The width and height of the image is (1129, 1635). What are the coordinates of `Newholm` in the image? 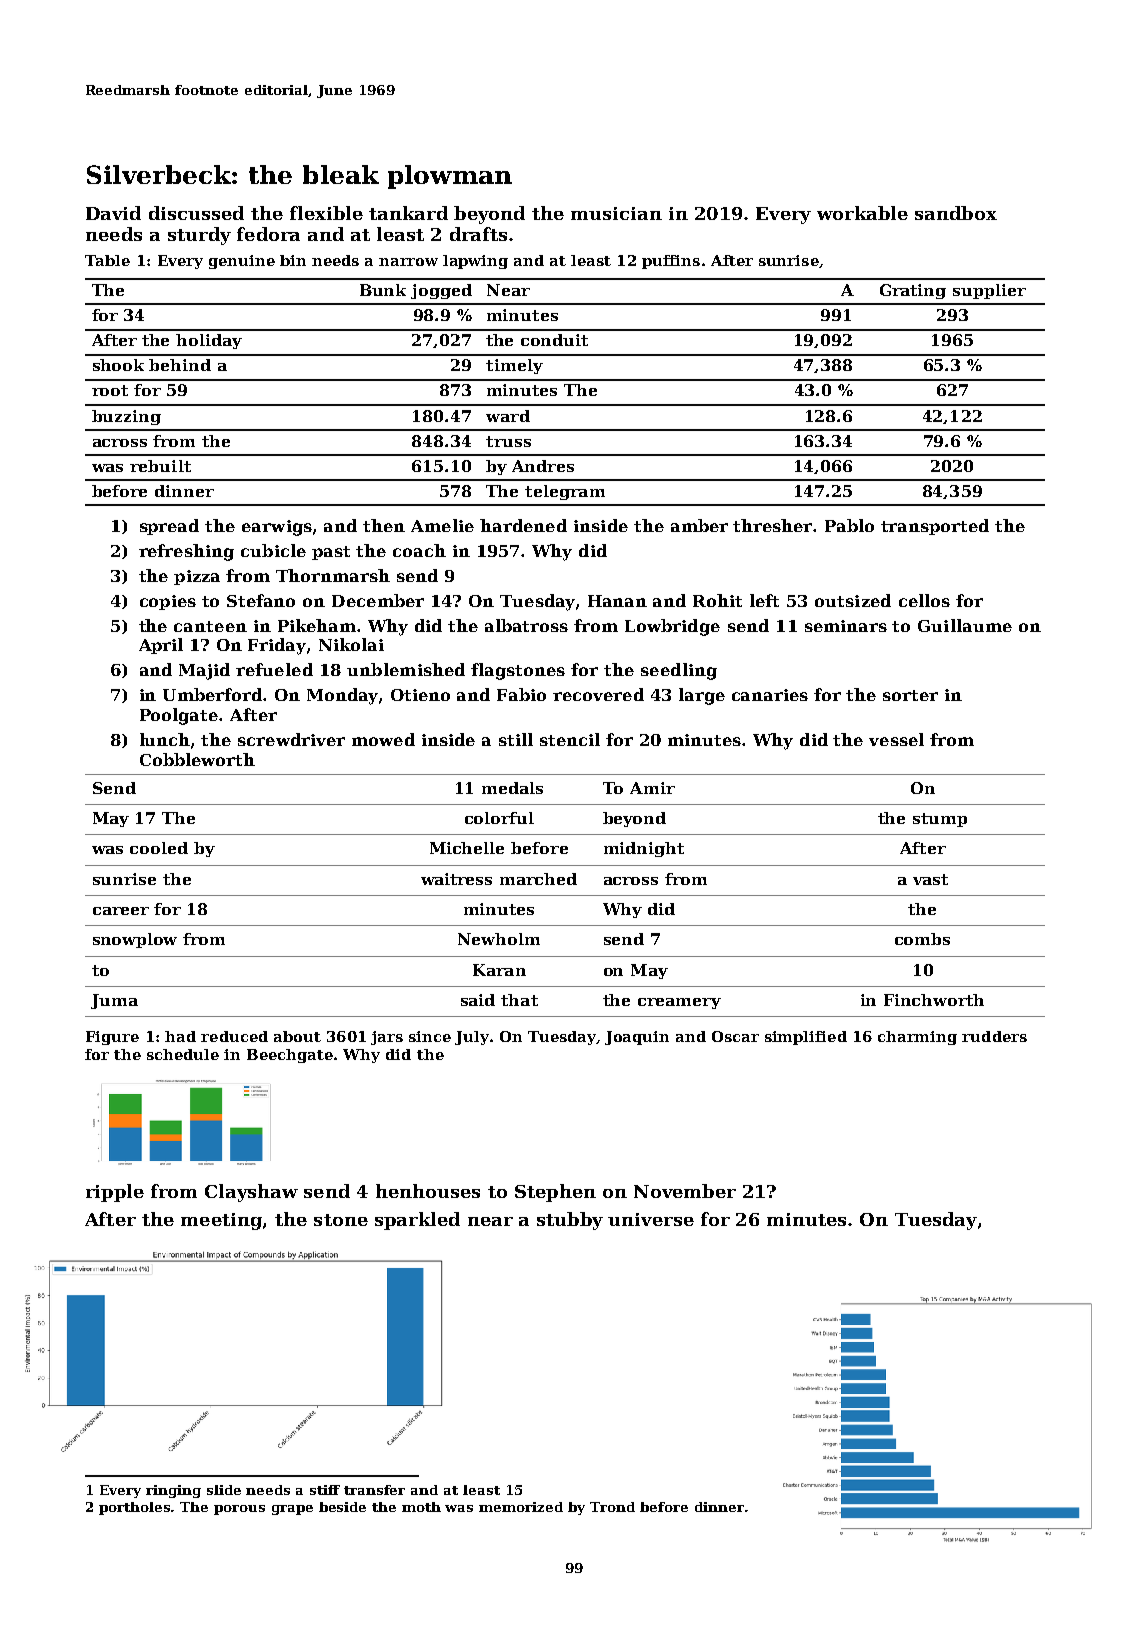 It's located at (499, 939).
